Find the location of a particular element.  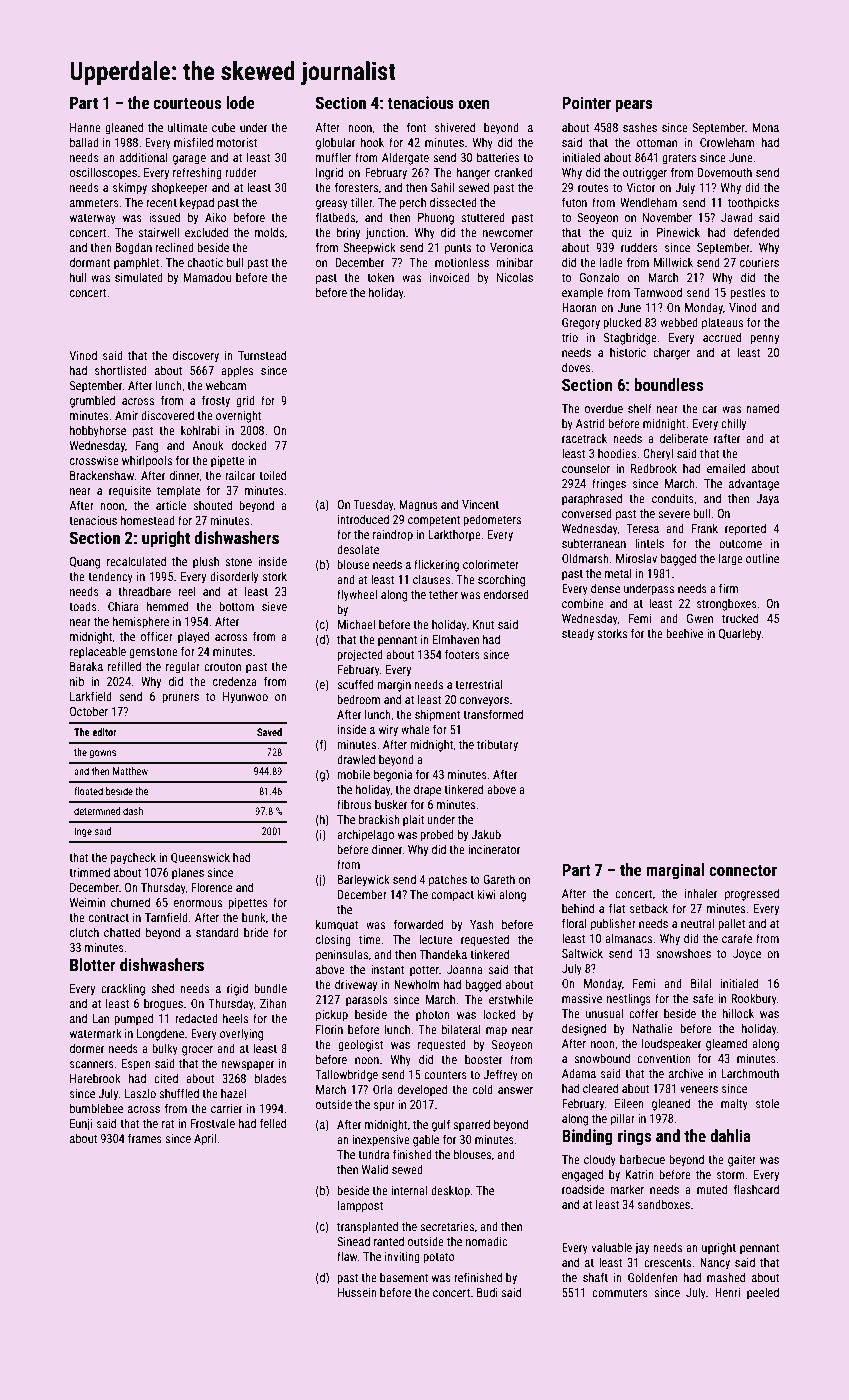

colorimeter is located at coordinates (491, 564).
